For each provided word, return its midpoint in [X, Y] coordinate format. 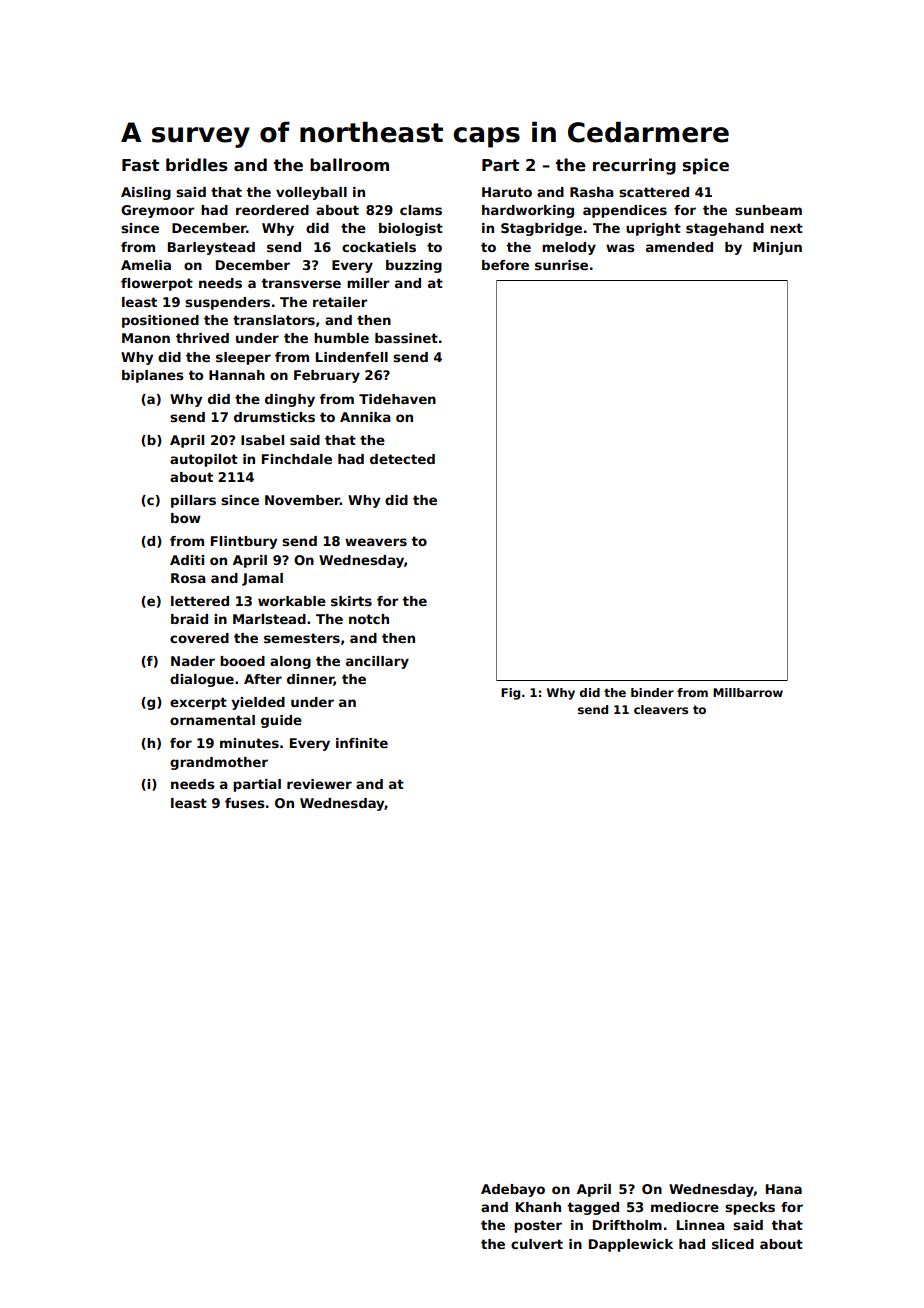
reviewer [319, 784]
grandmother [219, 763]
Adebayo [513, 1190]
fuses [245, 803]
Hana [784, 1189]
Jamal [262, 579]
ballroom [349, 165]
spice [706, 166]
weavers [376, 542]
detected [402, 459]
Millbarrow [748, 692]
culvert [537, 1244]
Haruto [507, 192]
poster [538, 1226]
